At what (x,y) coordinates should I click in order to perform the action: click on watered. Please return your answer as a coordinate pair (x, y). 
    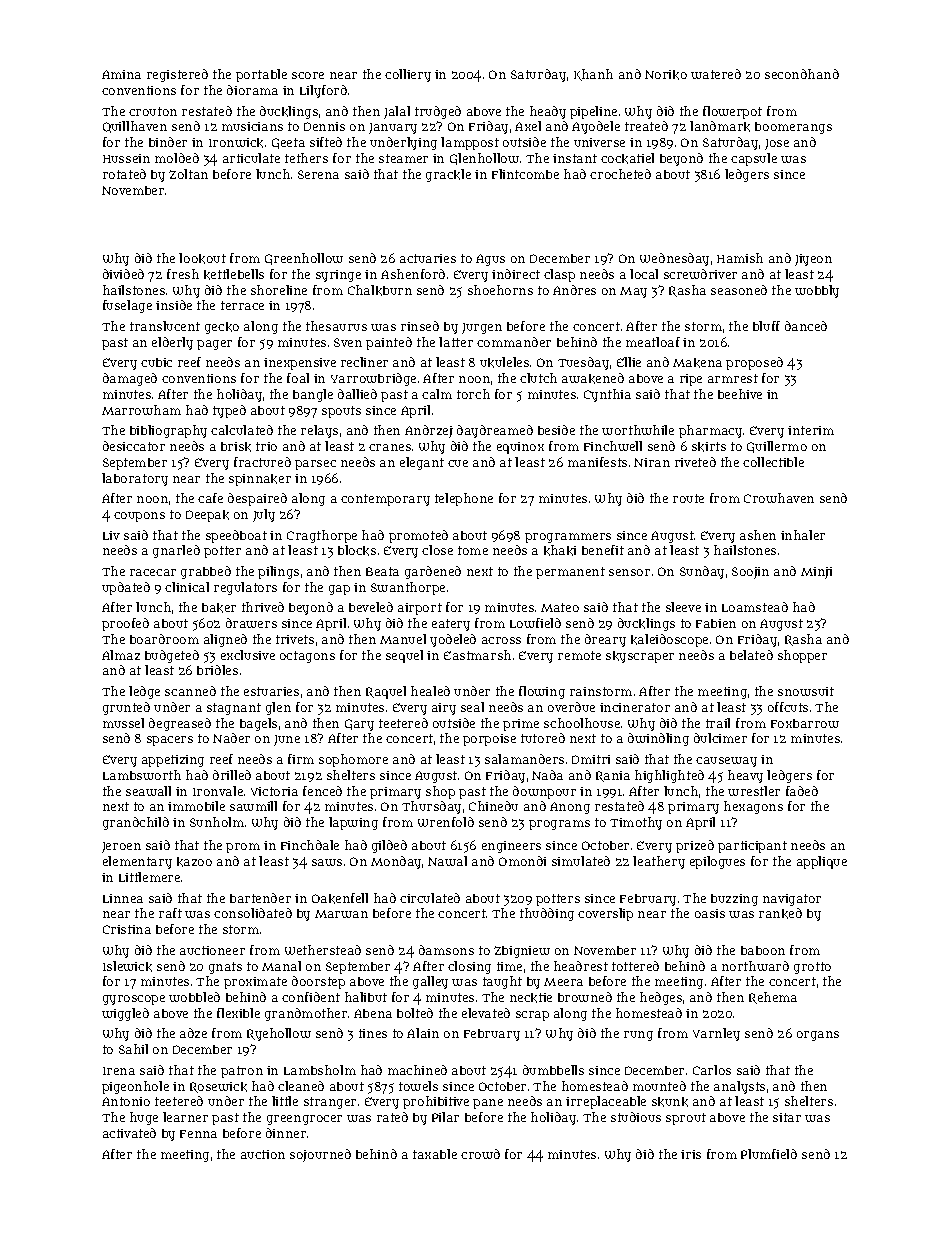
    Looking at the image, I should click on (716, 74).
